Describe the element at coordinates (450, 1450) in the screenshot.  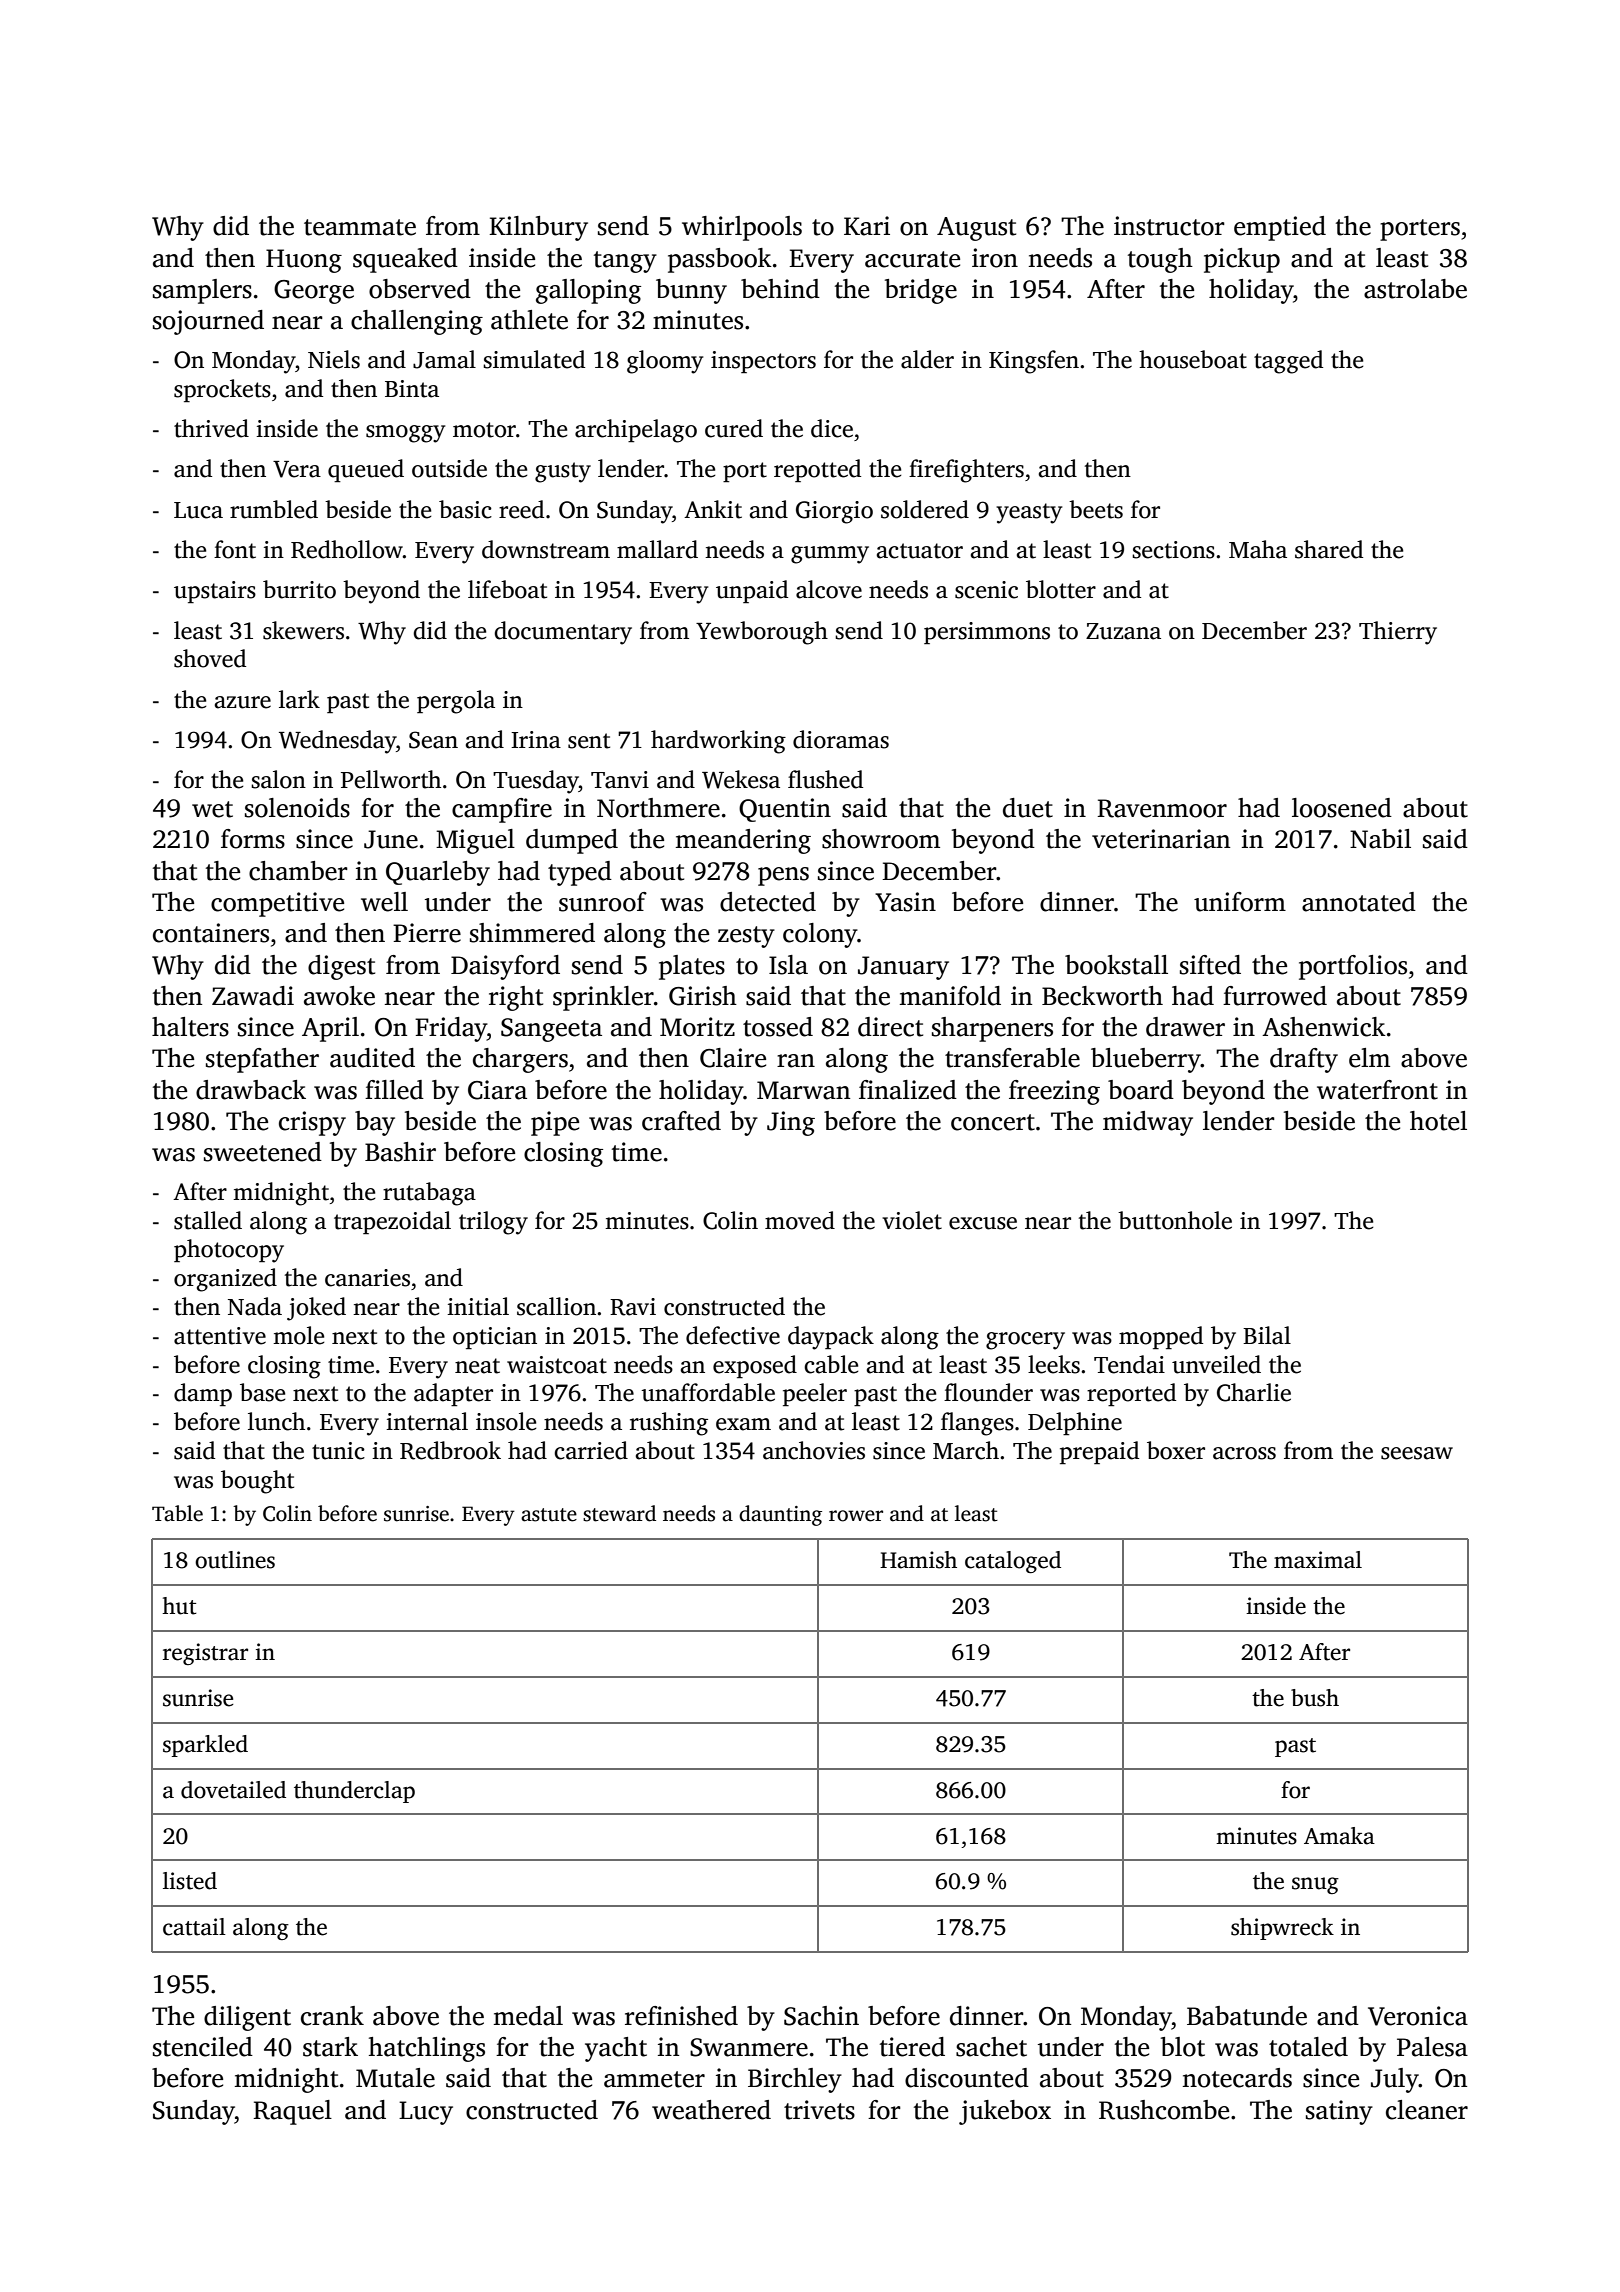
I see `Redbrook` at that location.
